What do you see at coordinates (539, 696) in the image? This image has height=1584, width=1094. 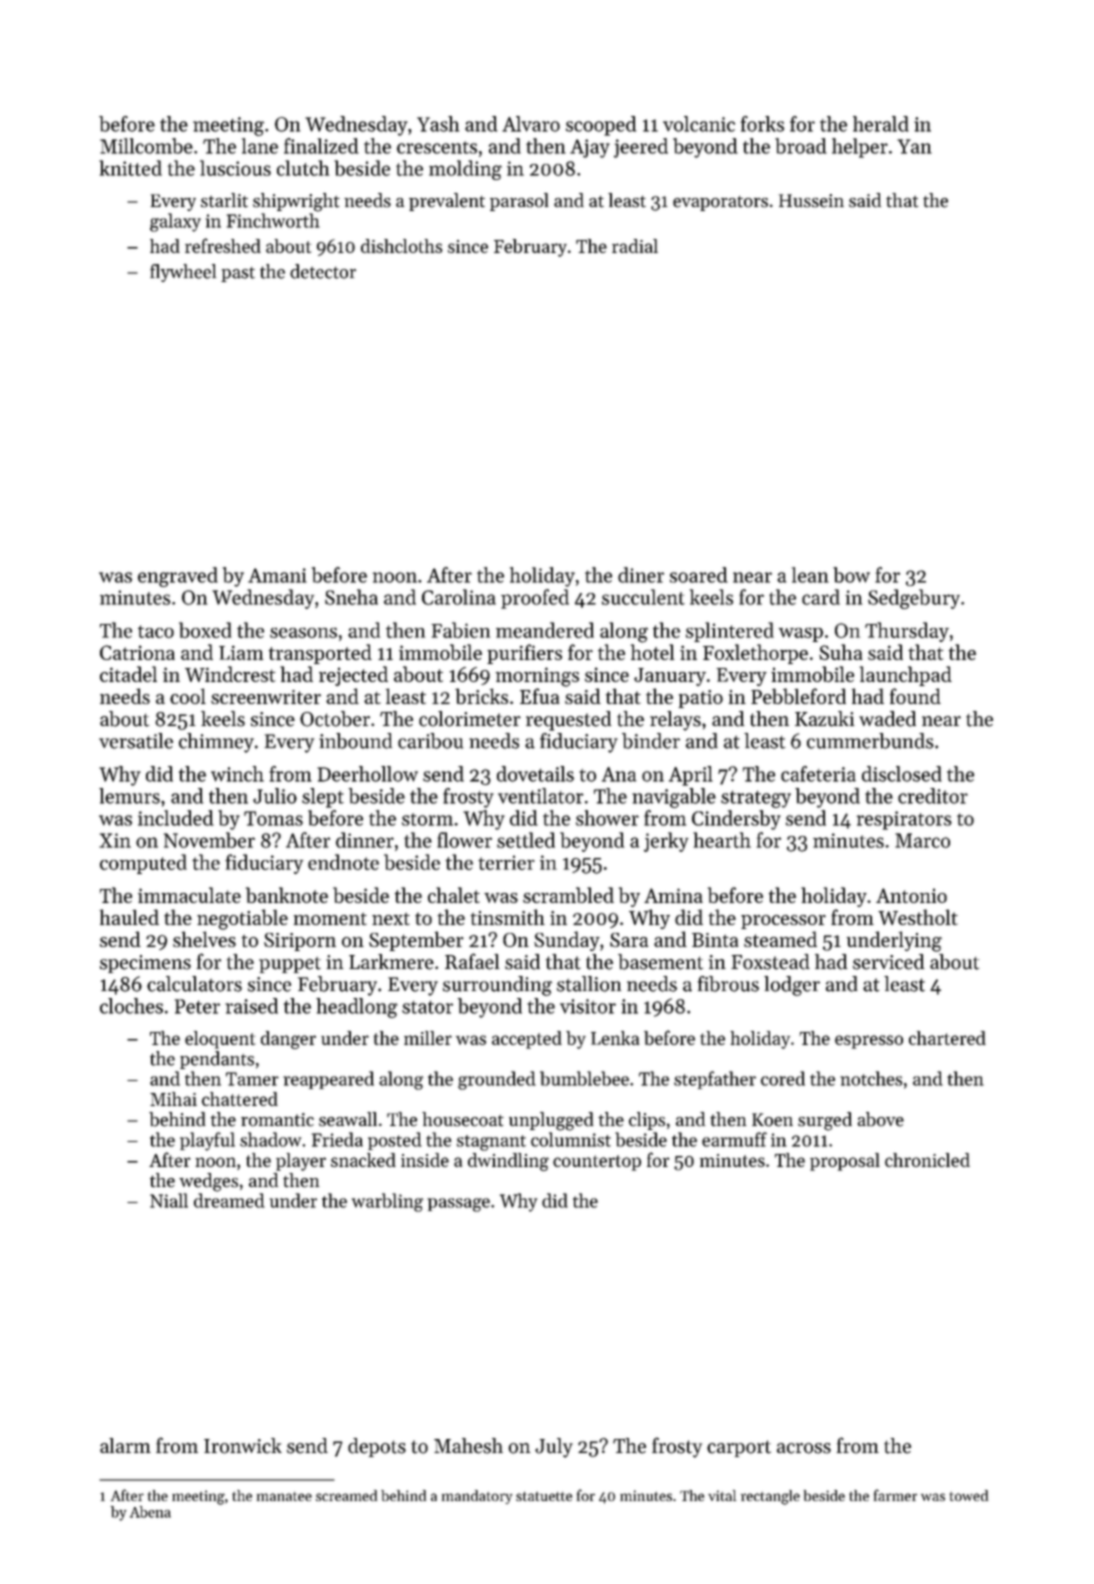 I see `Efua` at bounding box center [539, 696].
